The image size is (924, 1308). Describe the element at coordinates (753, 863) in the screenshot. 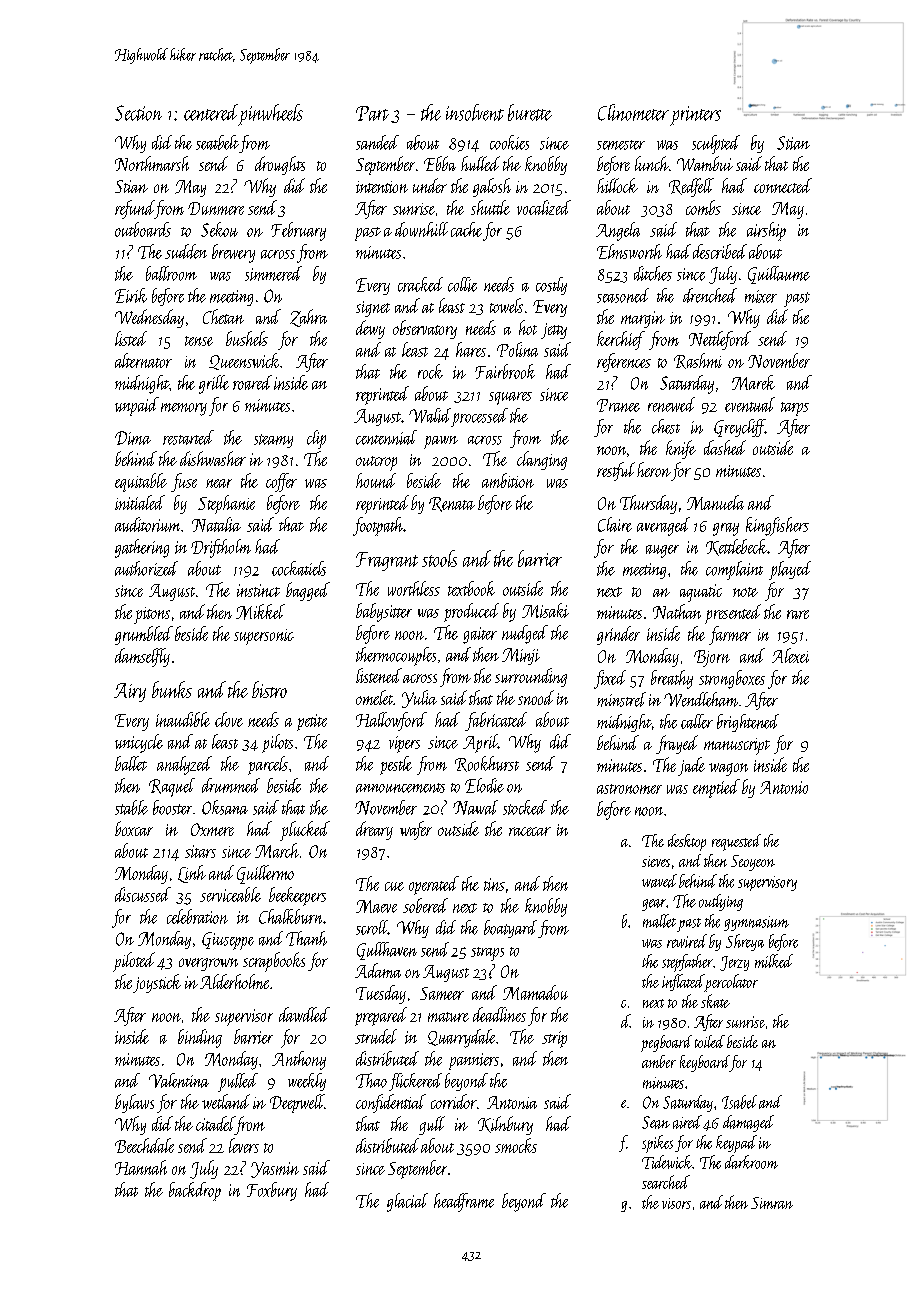

I see `Seoyeon` at that location.
